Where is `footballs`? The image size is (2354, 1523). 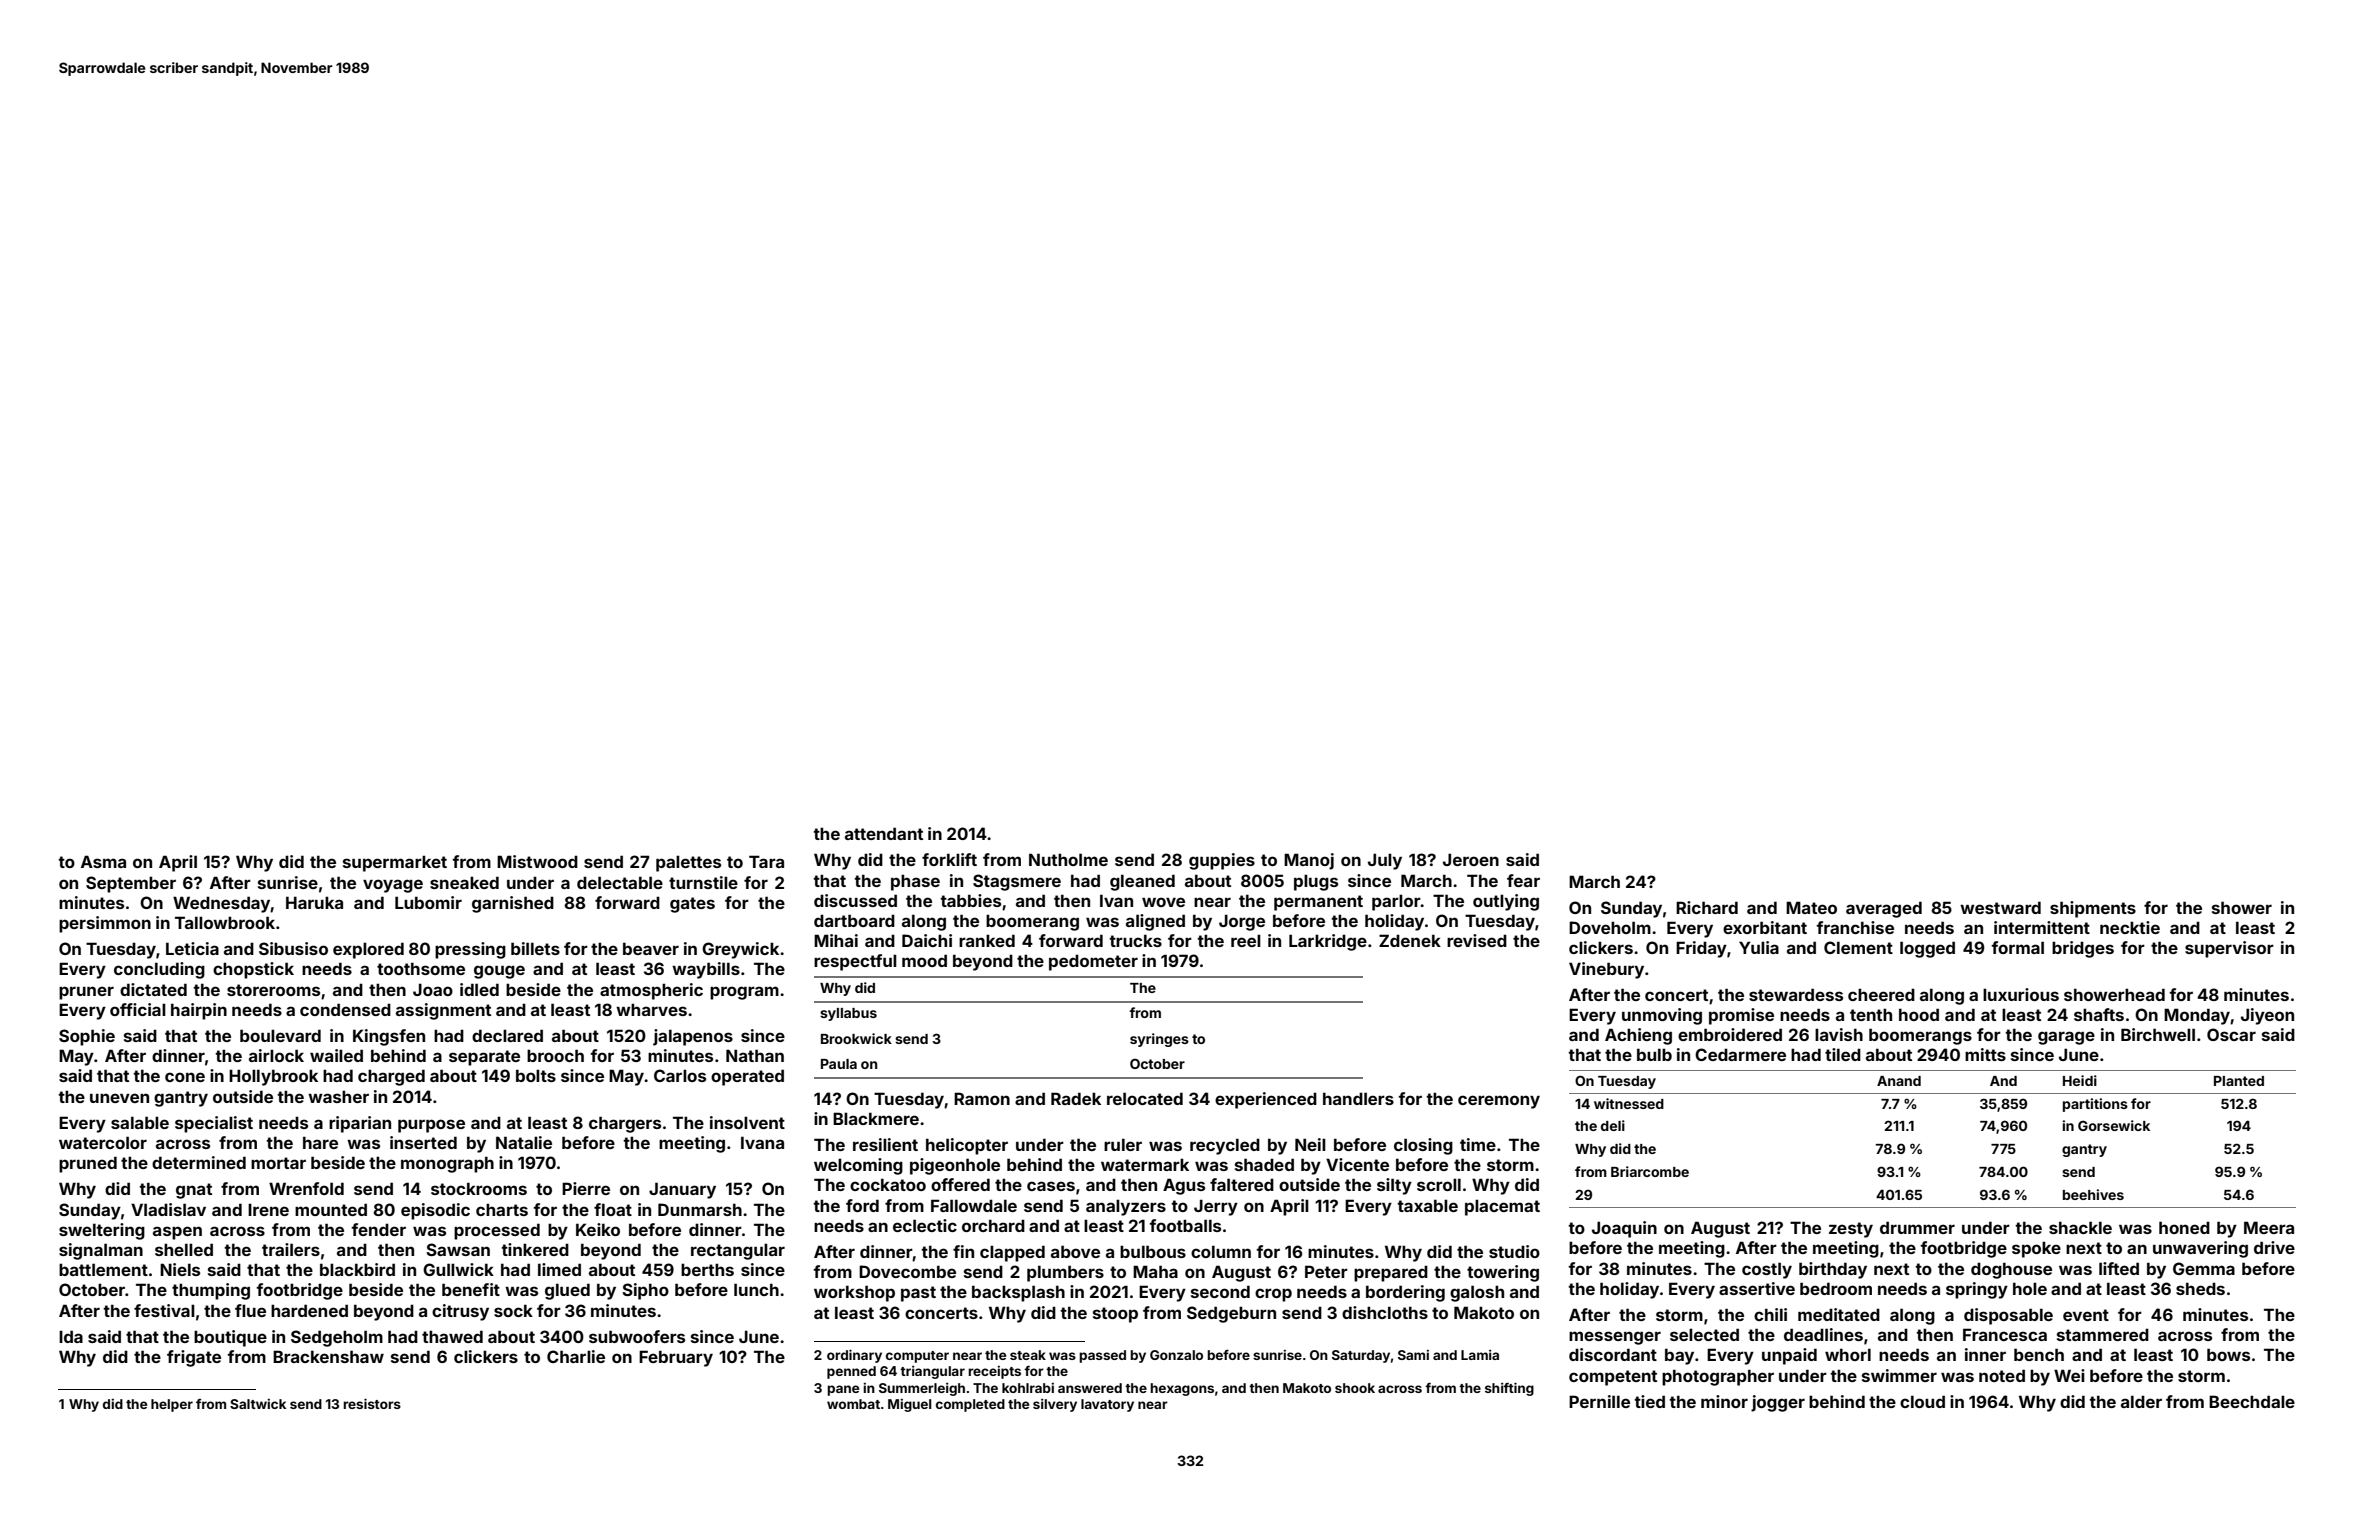 footballs is located at coordinates (1185, 1225).
